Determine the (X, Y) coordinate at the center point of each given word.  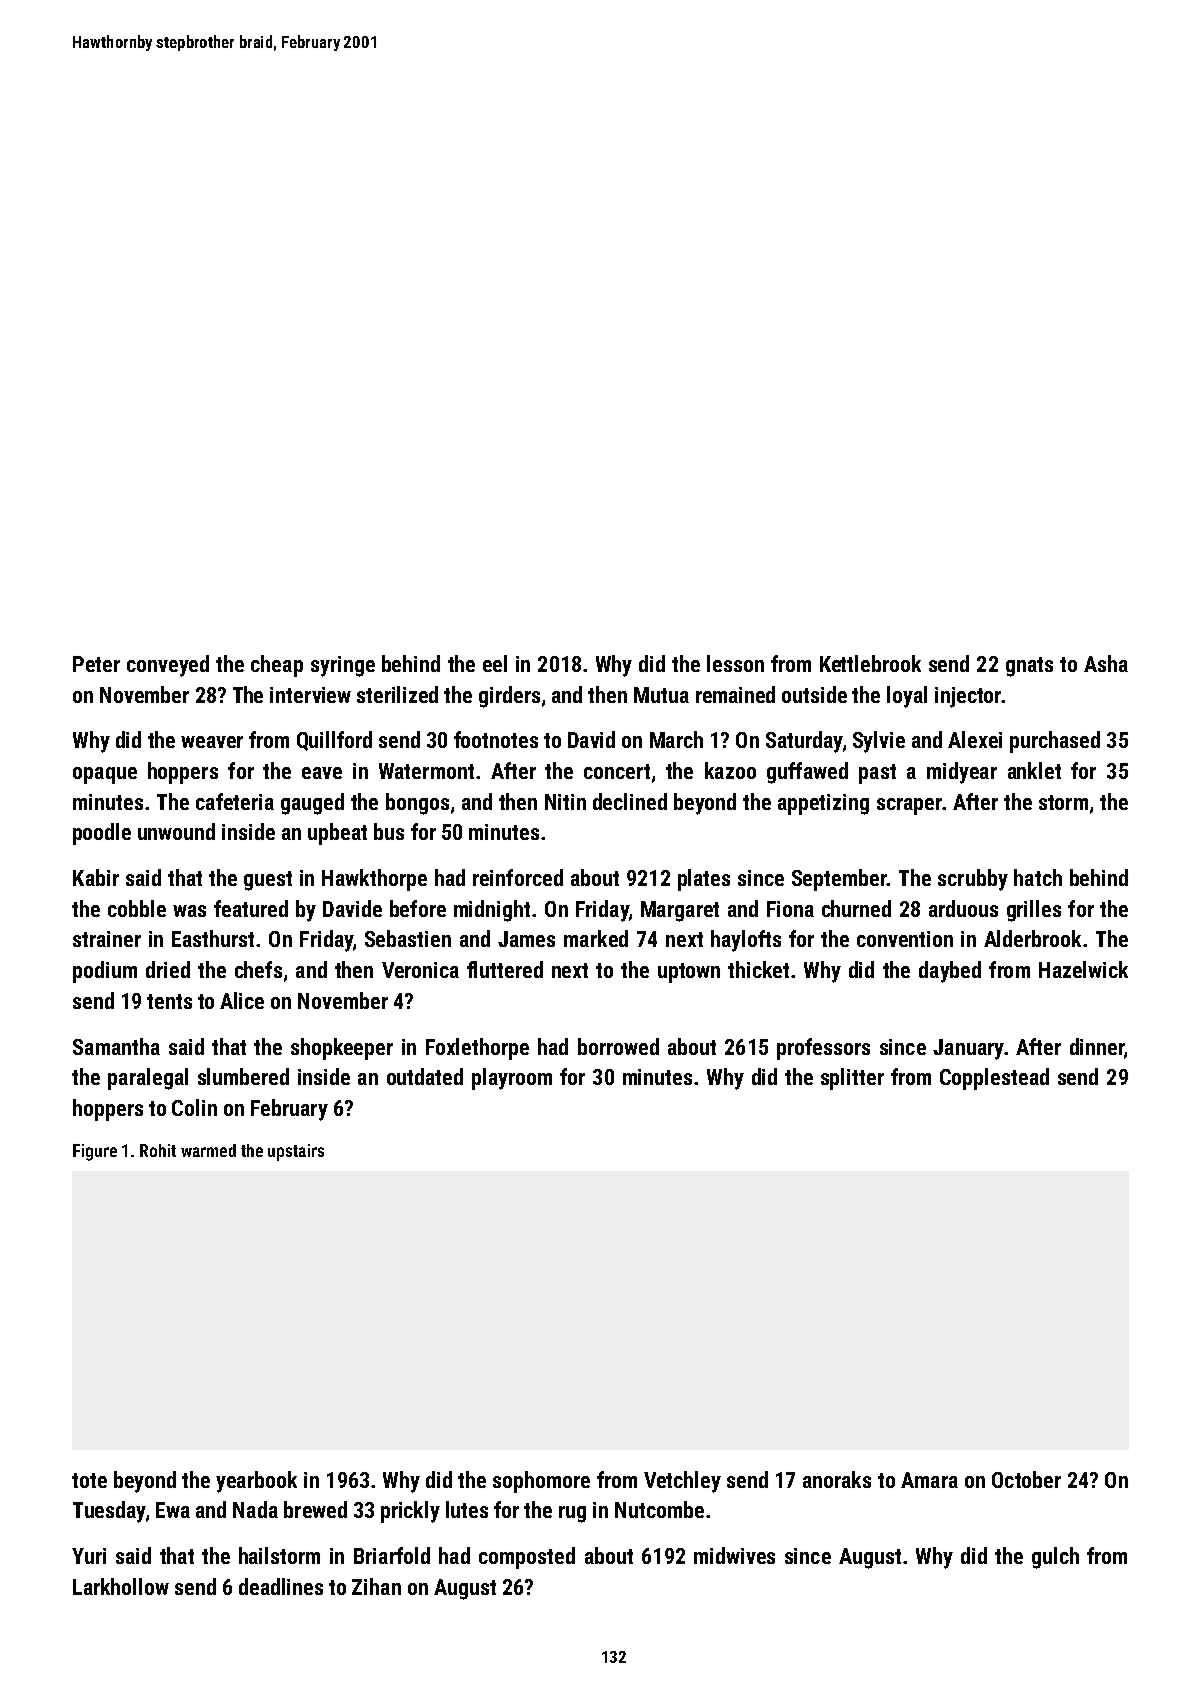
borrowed (618, 1046)
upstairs (296, 1152)
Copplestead (994, 1079)
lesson (735, 663)
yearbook (256, 1482)
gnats (1029, 667)
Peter (96, 664)
